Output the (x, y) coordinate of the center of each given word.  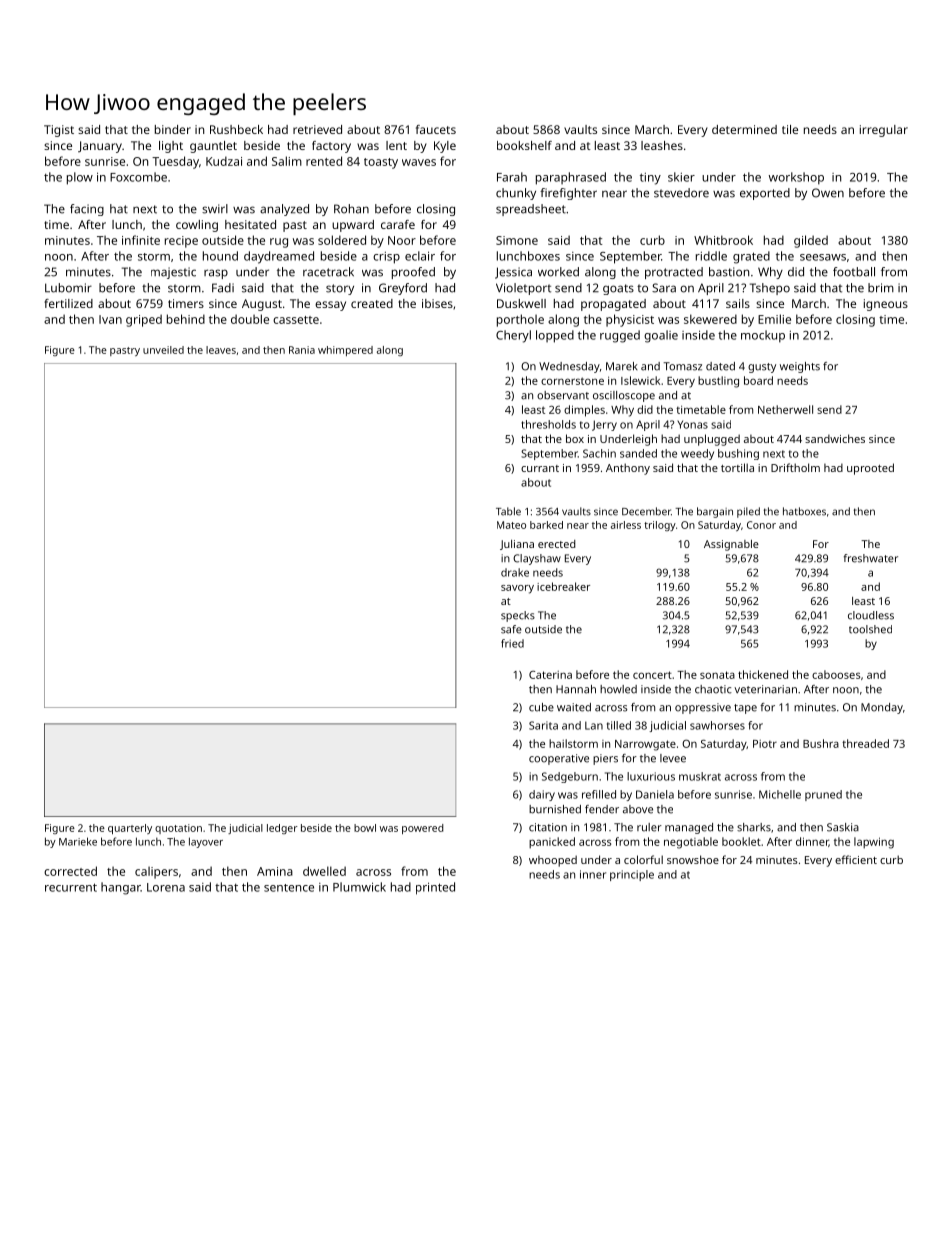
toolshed (870, 629)
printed (435, 888)
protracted (674, 273)
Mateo (511, 525)
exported (765, 194)
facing (87, 210)
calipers (156, 872)
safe (511, 629)
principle (632, 875)
